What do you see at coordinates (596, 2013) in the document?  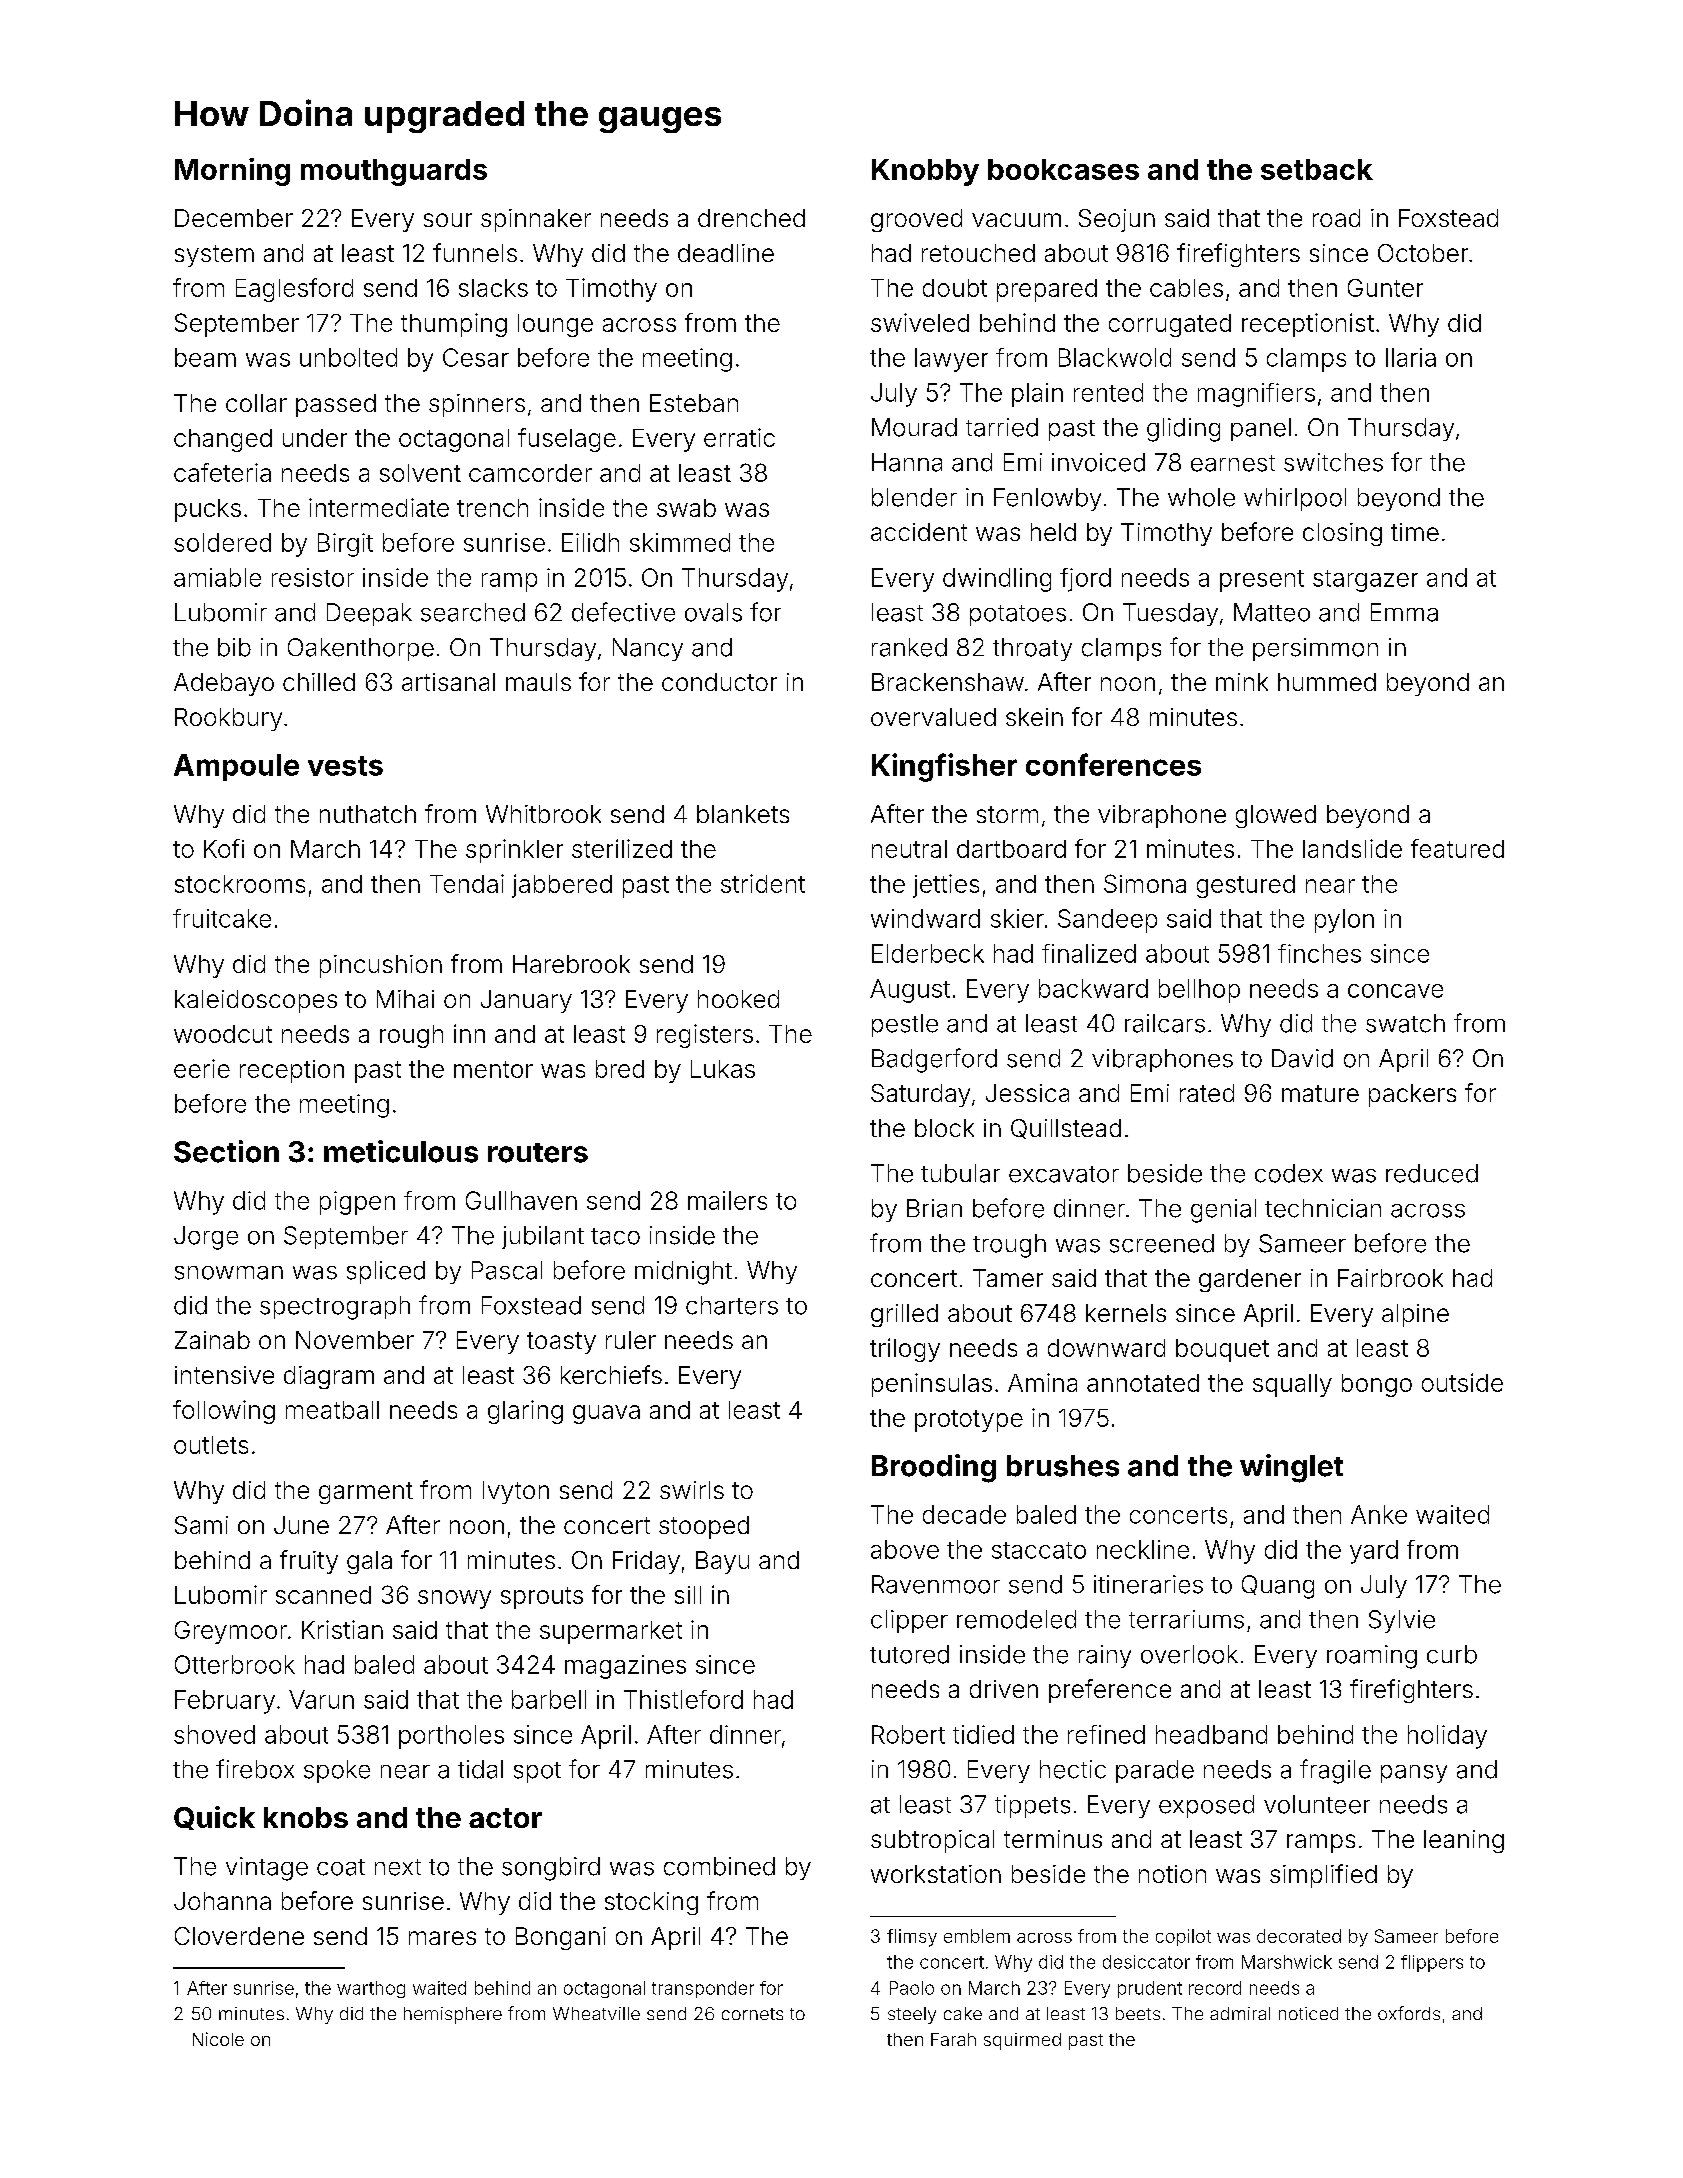 I see `Wheatville` at bounding box center [596, 2013].
